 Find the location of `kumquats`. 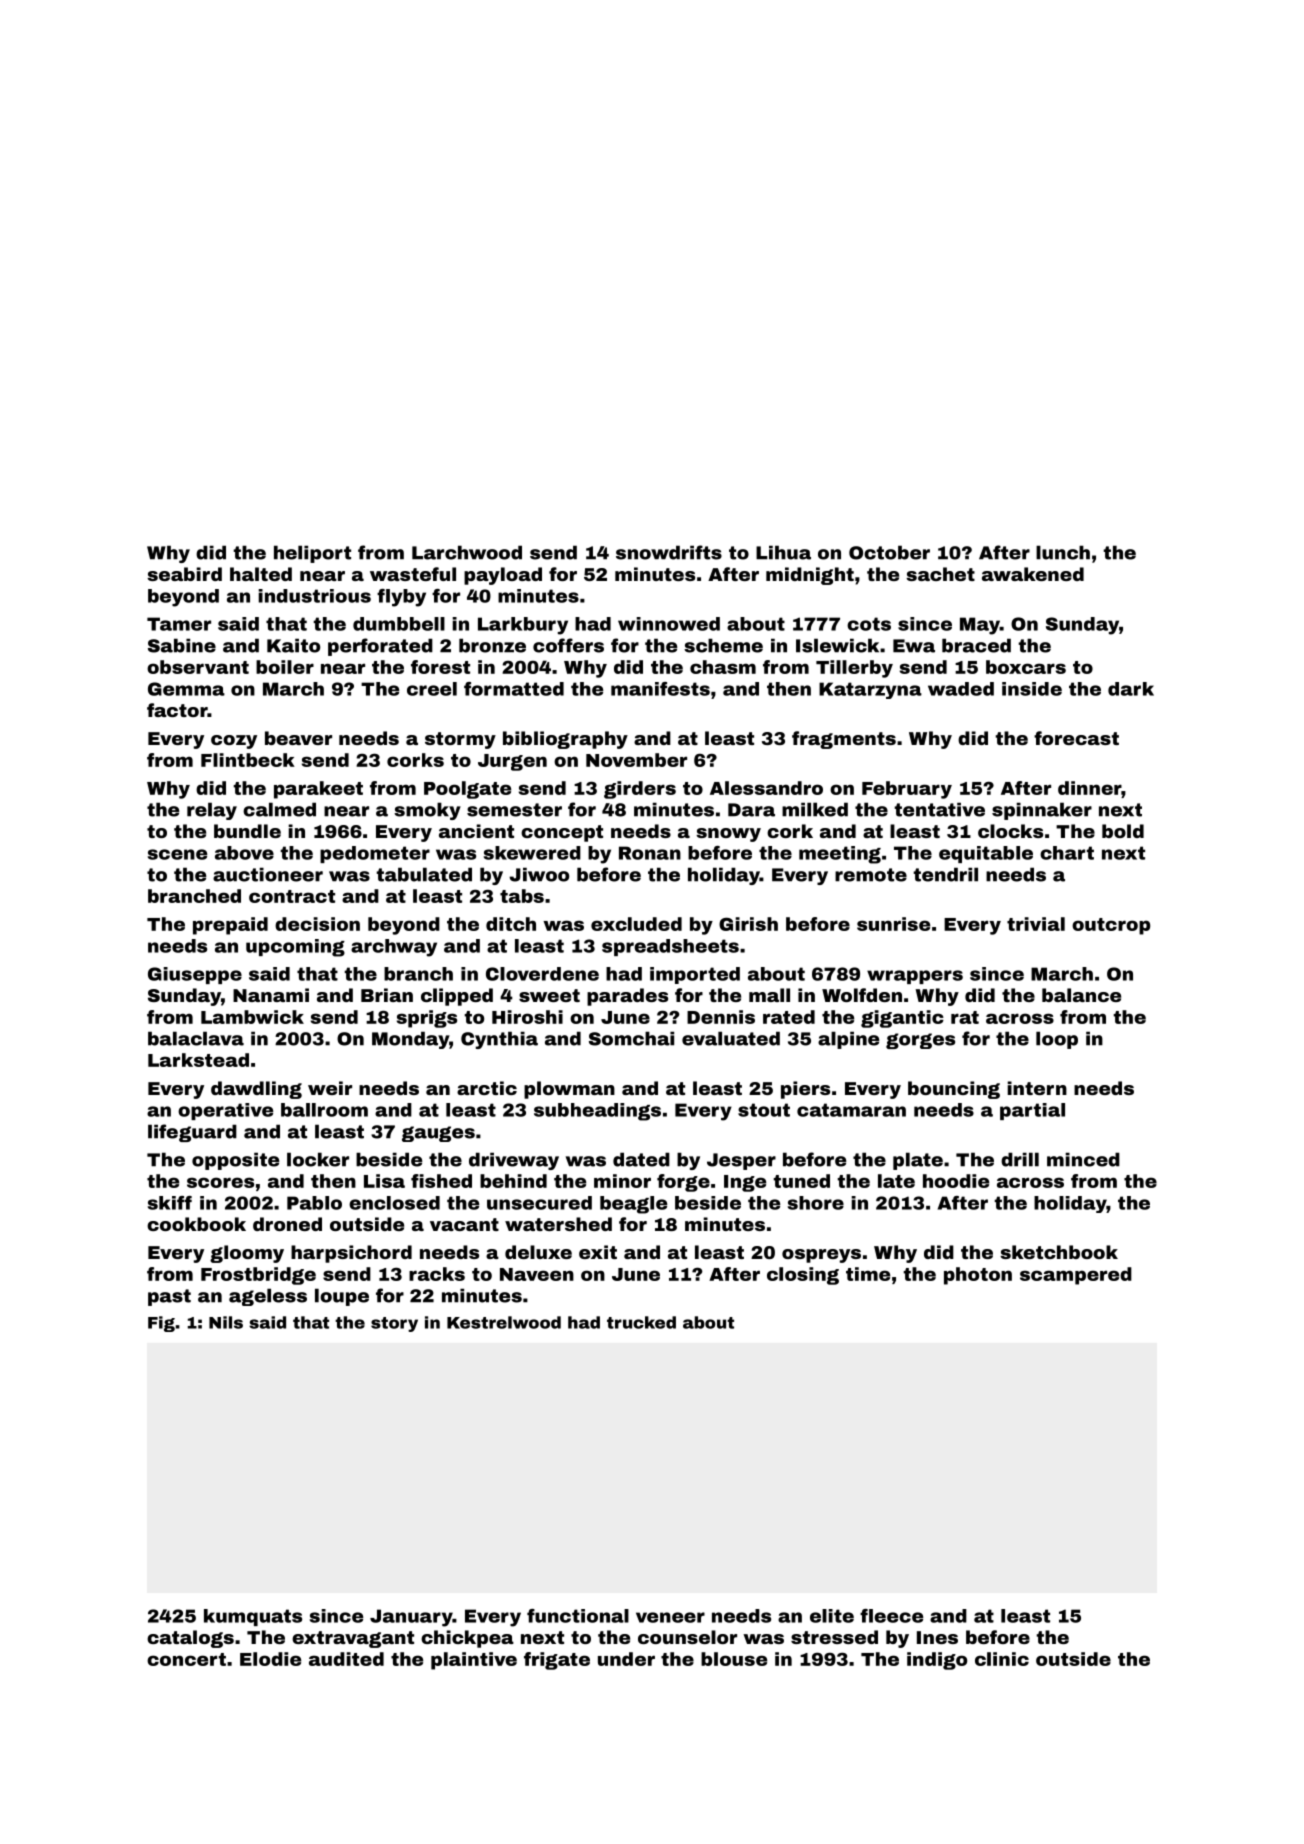

kumquats is located at coordinates (253, 1617).
